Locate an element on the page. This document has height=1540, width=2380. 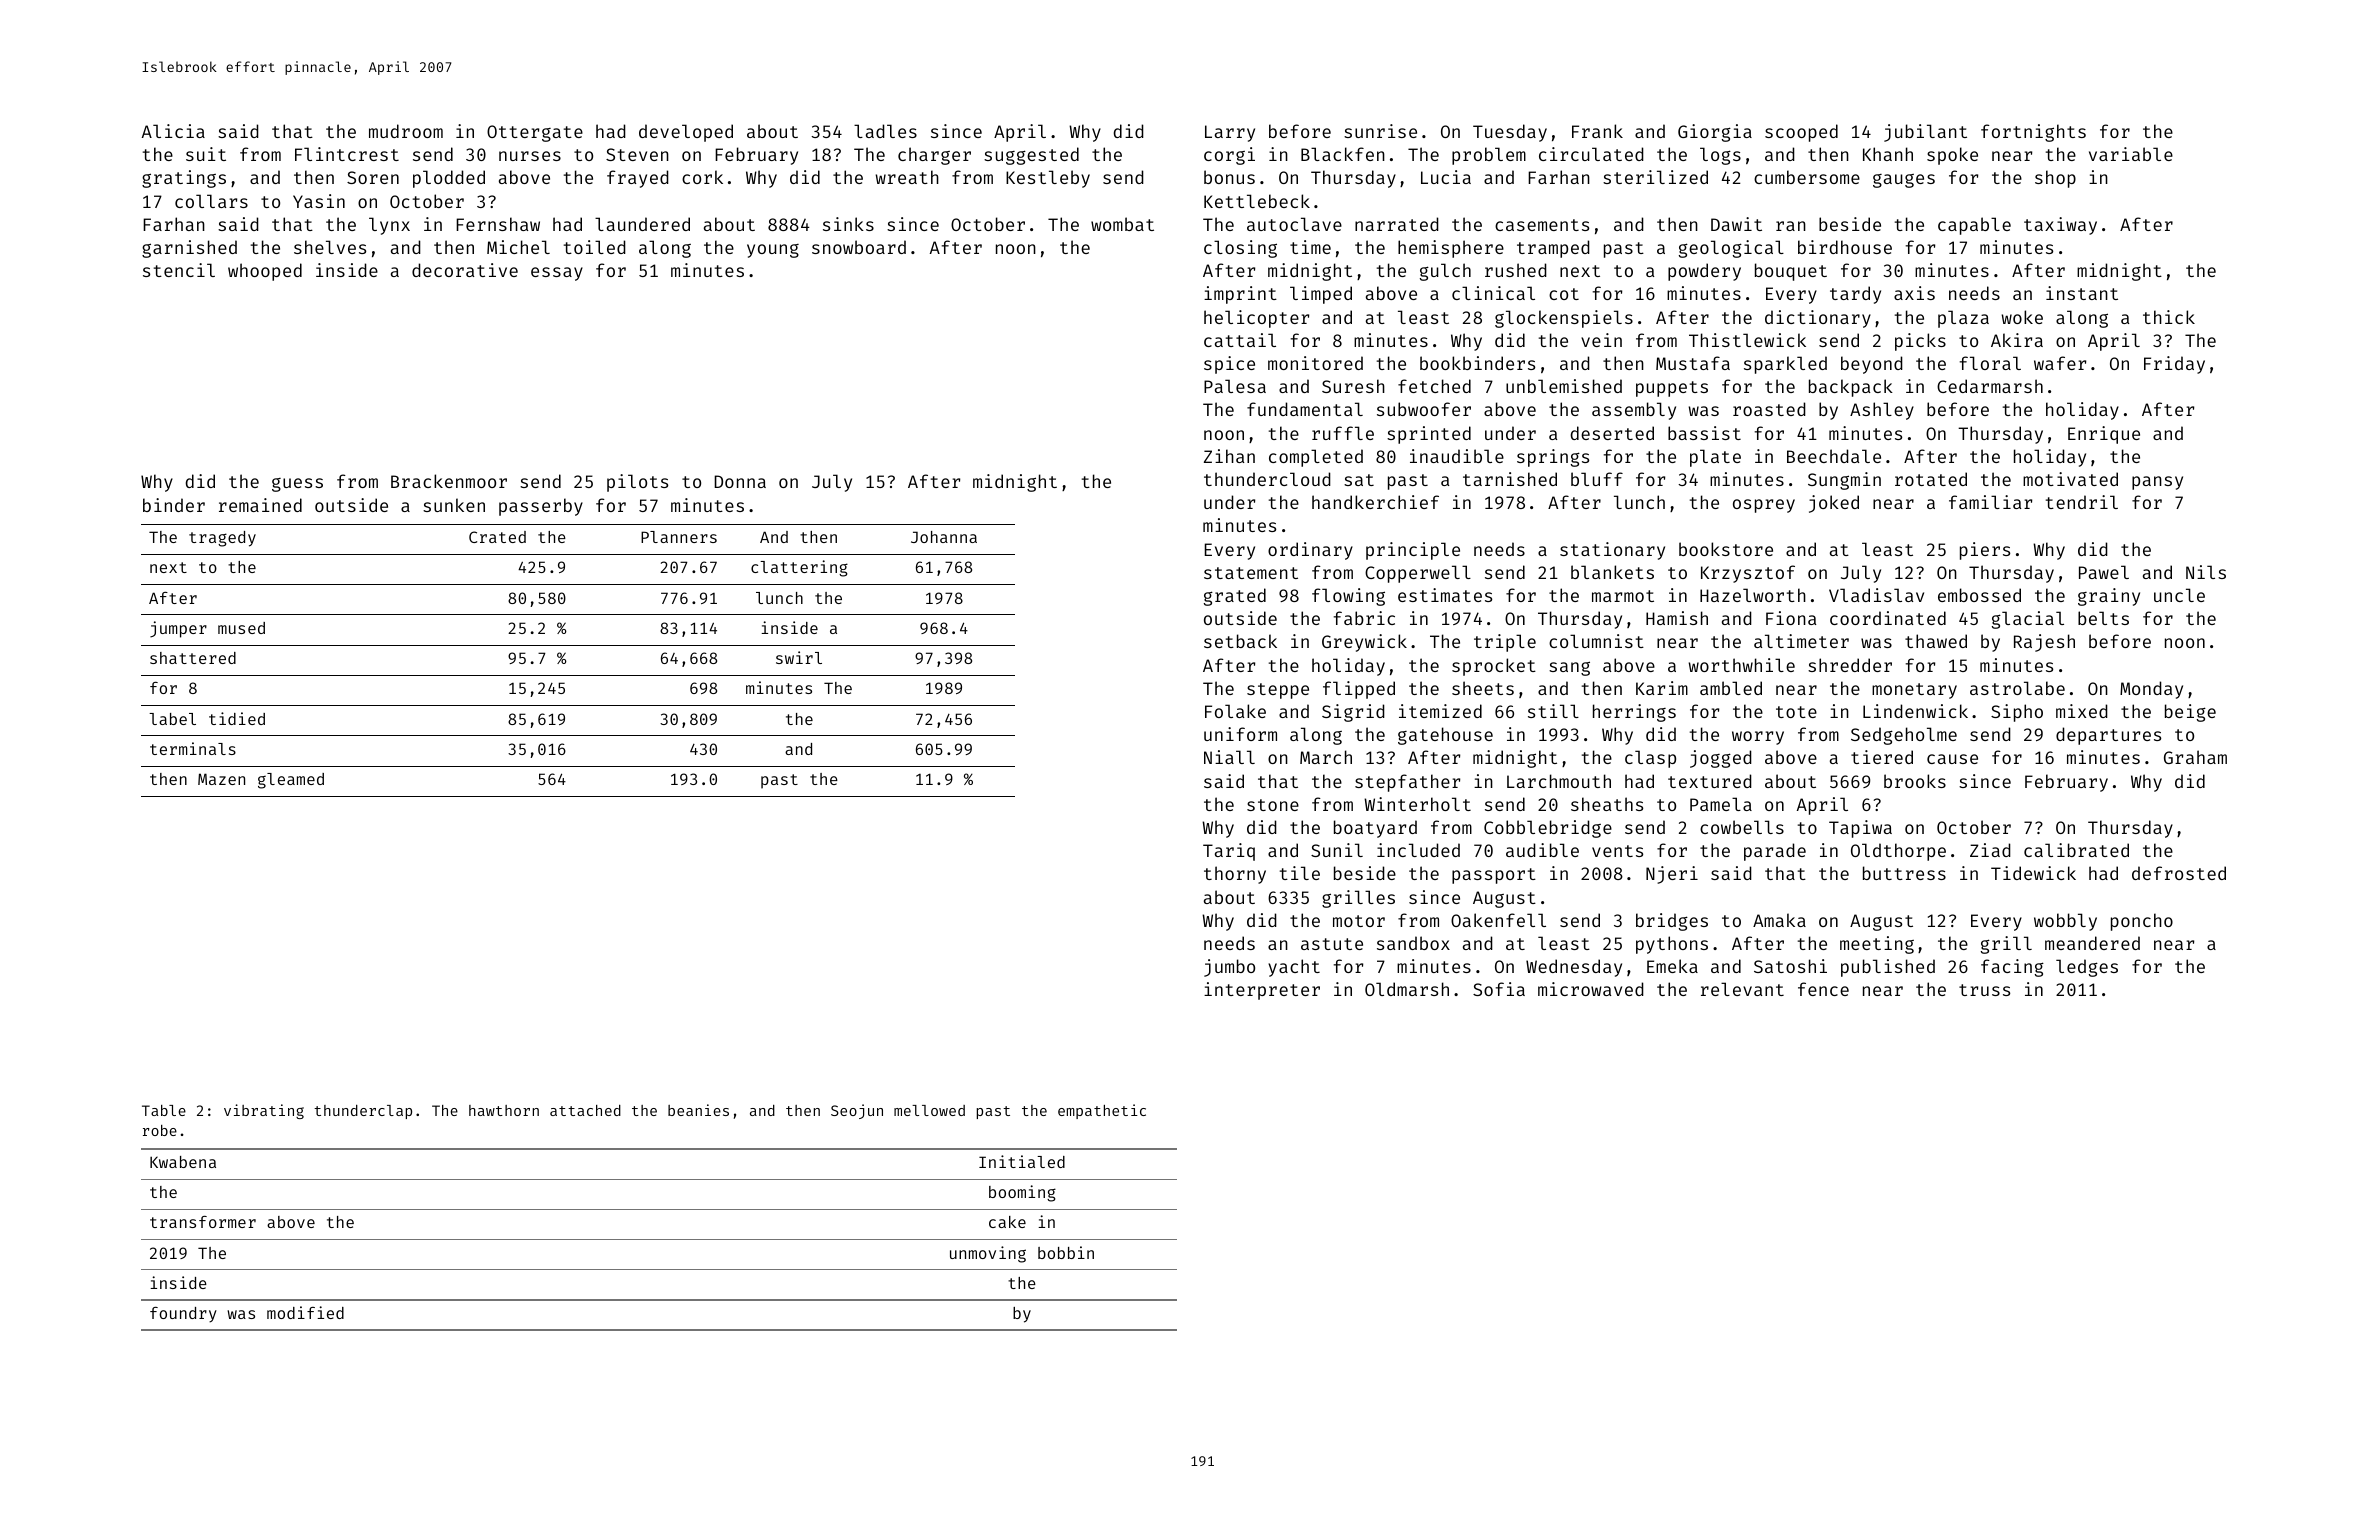
sunrise is located at coordinates (1380, 131).
